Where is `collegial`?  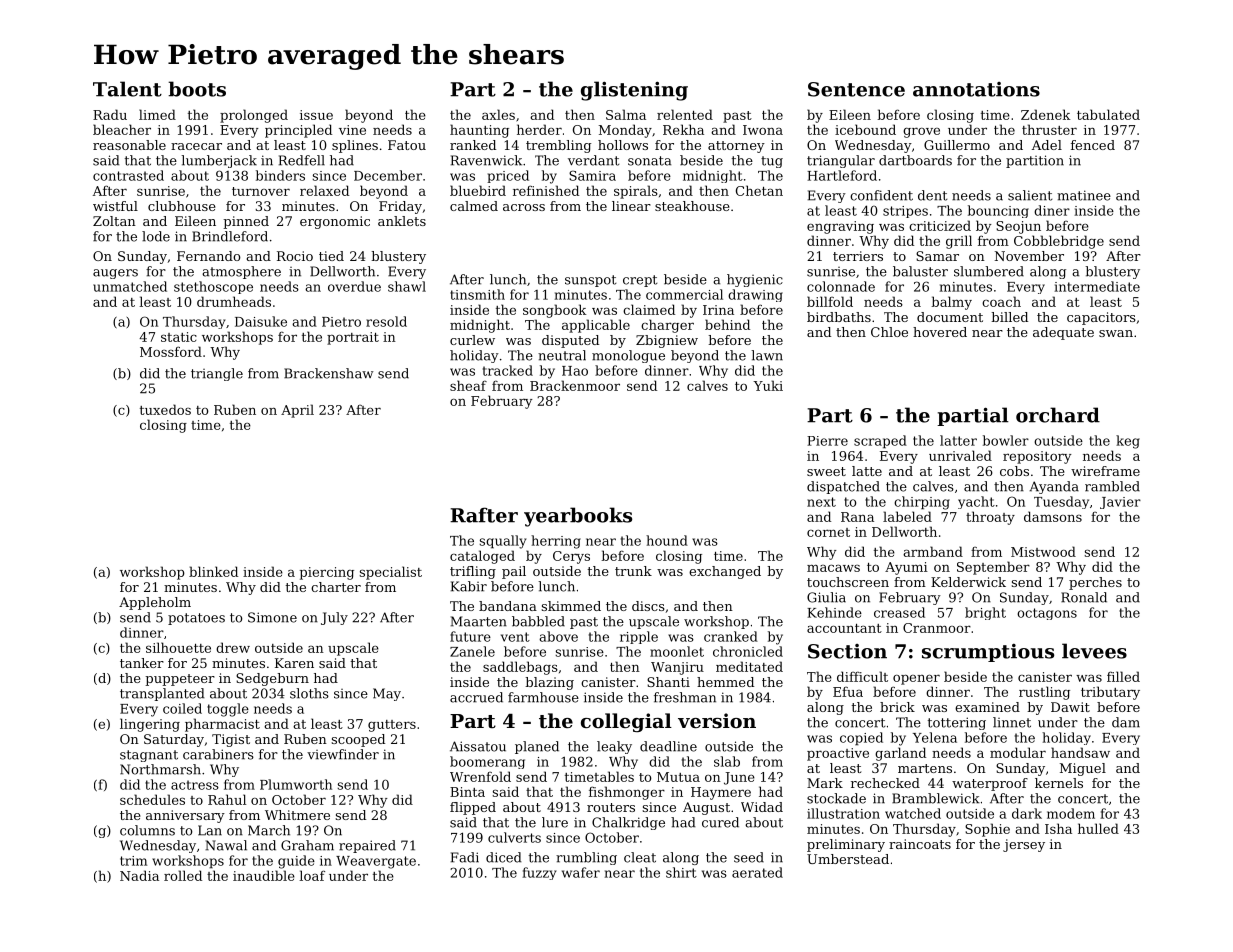
collegial is located at coordinates (626, 722).
